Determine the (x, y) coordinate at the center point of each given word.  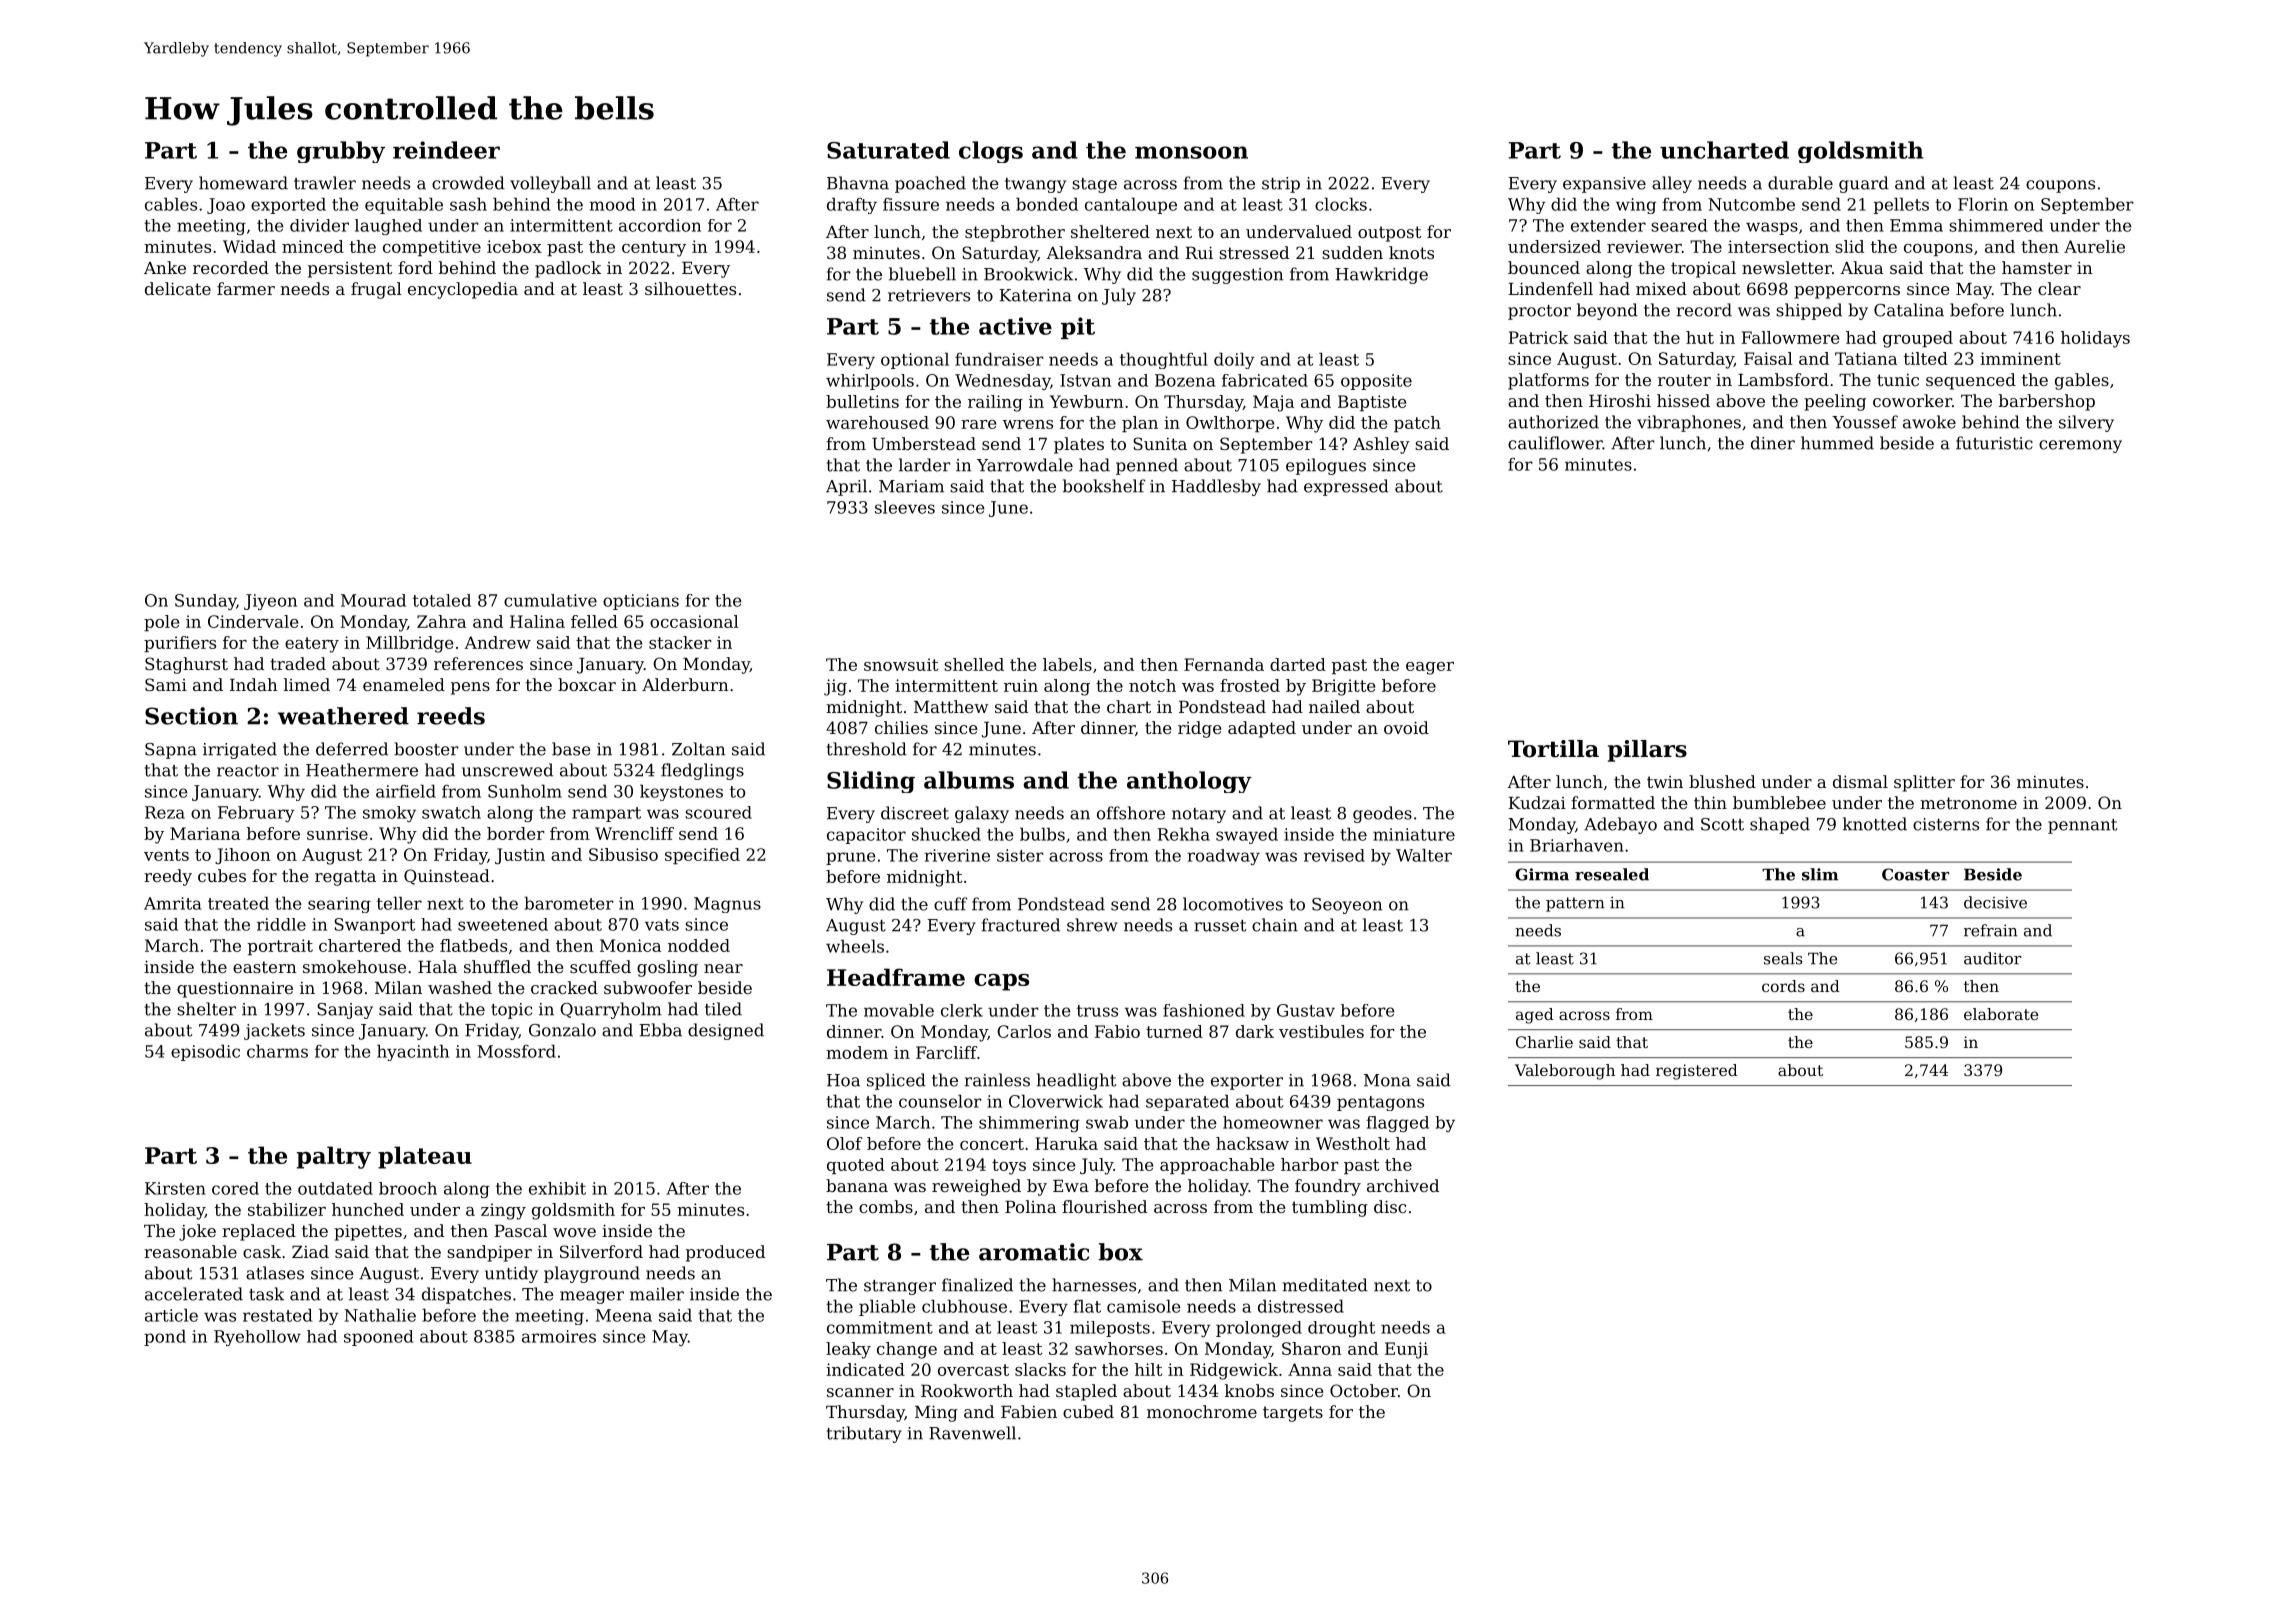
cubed (1088, 1411)
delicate (178, 288)
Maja (1273, 403)
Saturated (888, 150)
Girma (1542, 874)
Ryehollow (257, 1338)
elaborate (2001, 1014)
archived (1403, 1185)
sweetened (503, 924)
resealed (1612, 874)
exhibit (557, 1188)
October (1364, 1390)
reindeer (446, 150)
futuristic (1994, 443)
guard (1864, 184)
